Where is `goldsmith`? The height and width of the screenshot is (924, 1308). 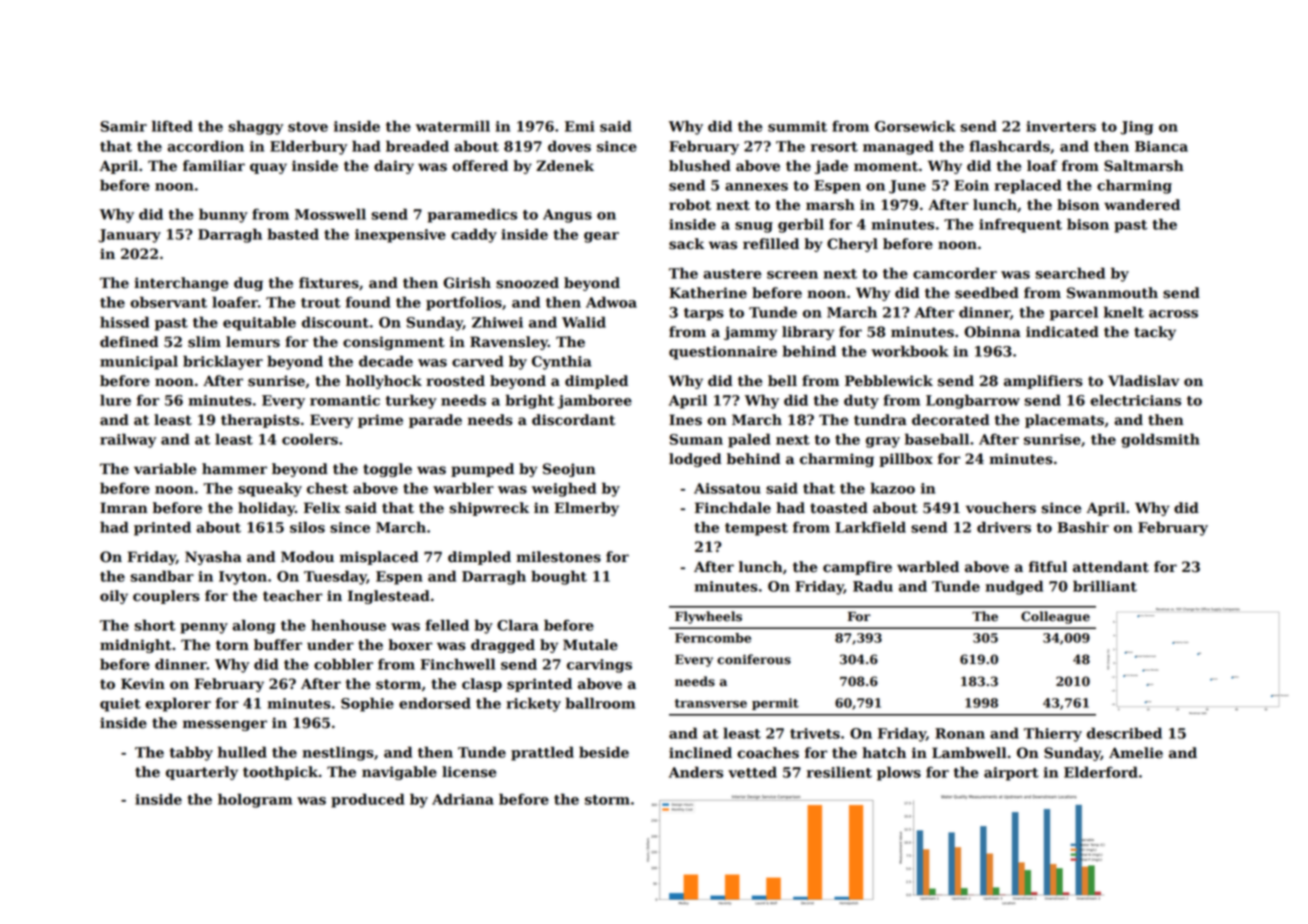
goldsmith is located at coordinates (1160, 440).
